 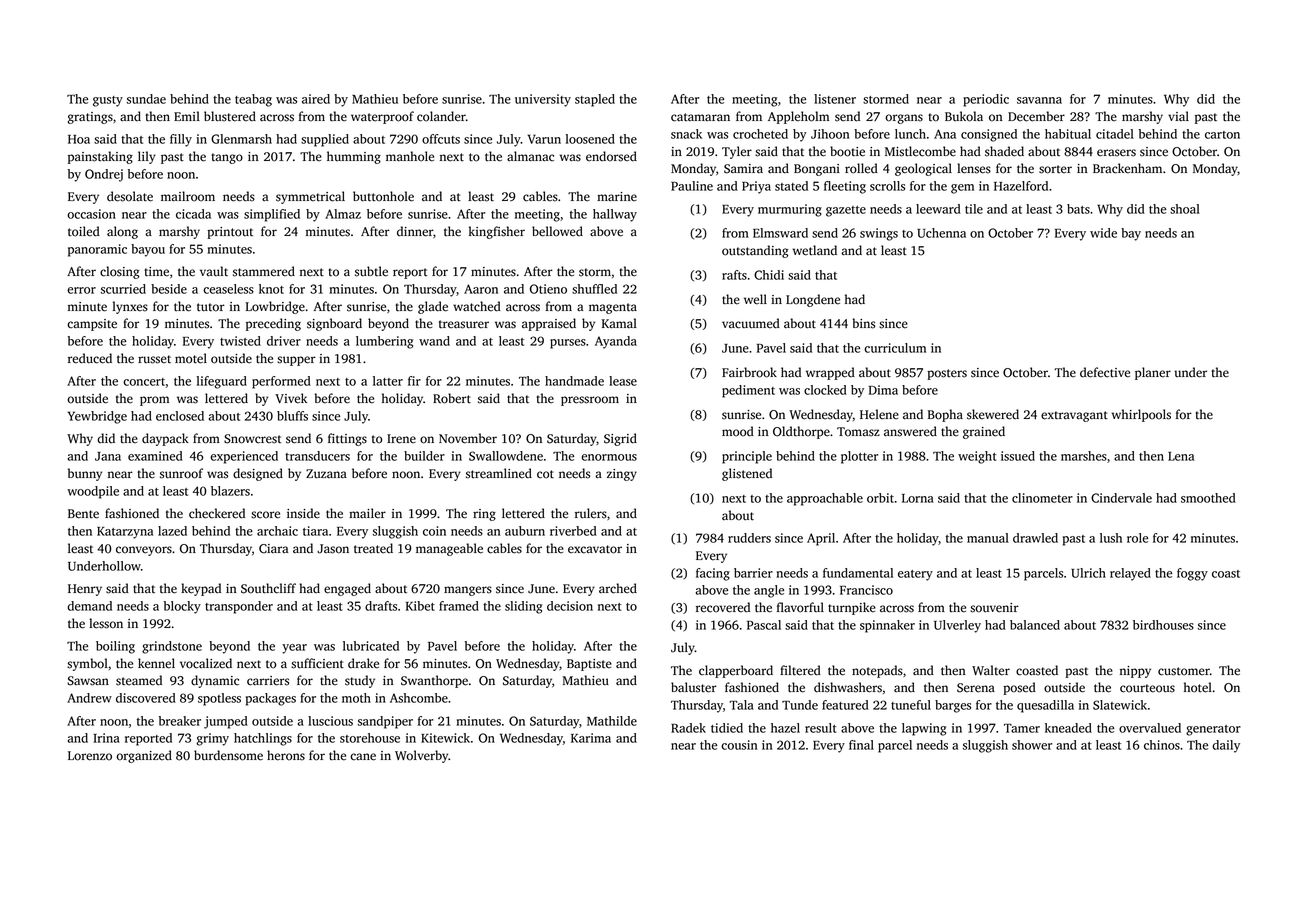 I want to click on discovered, so click(x=146, y=698).
